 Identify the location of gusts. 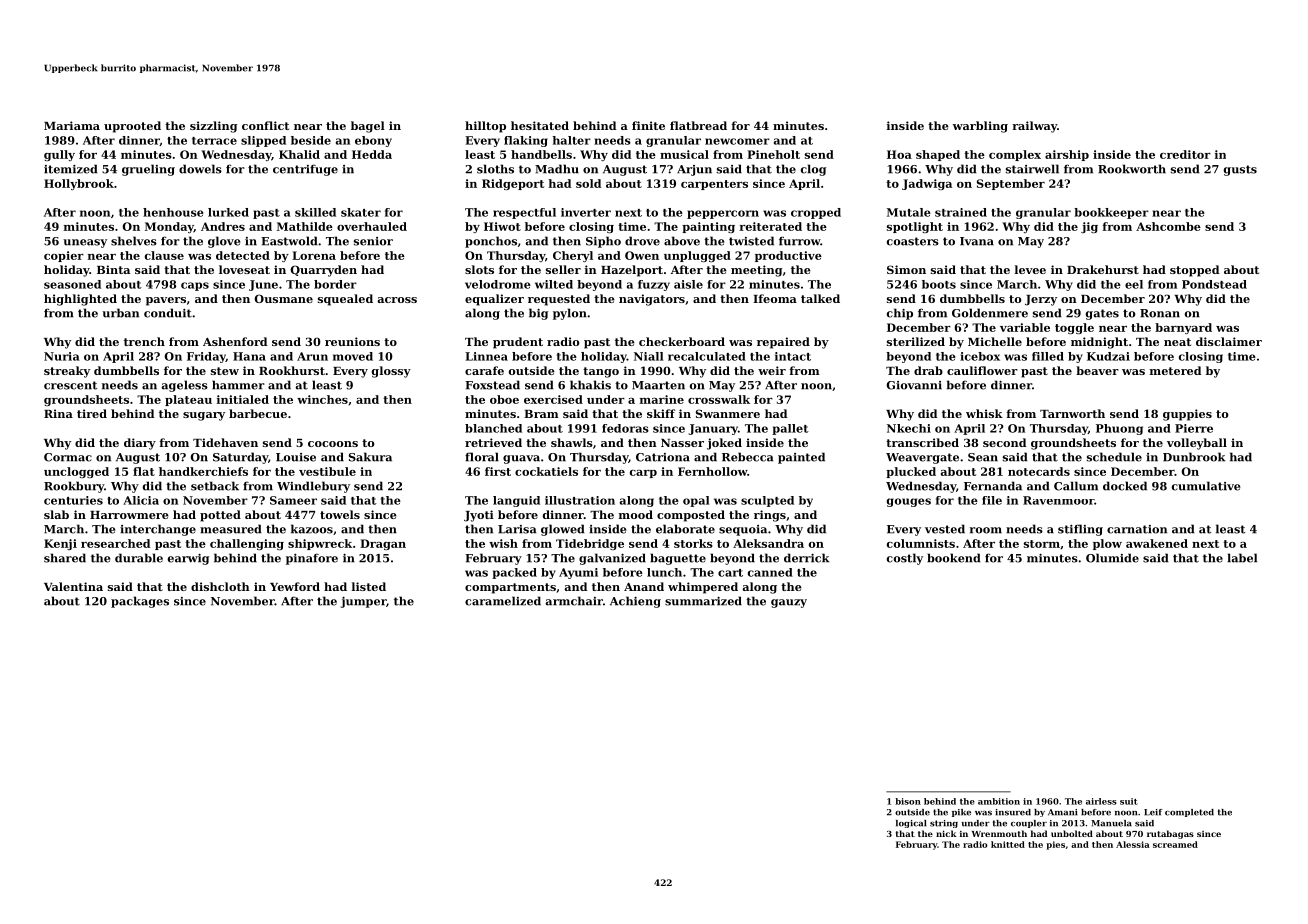
(1240, 170).
